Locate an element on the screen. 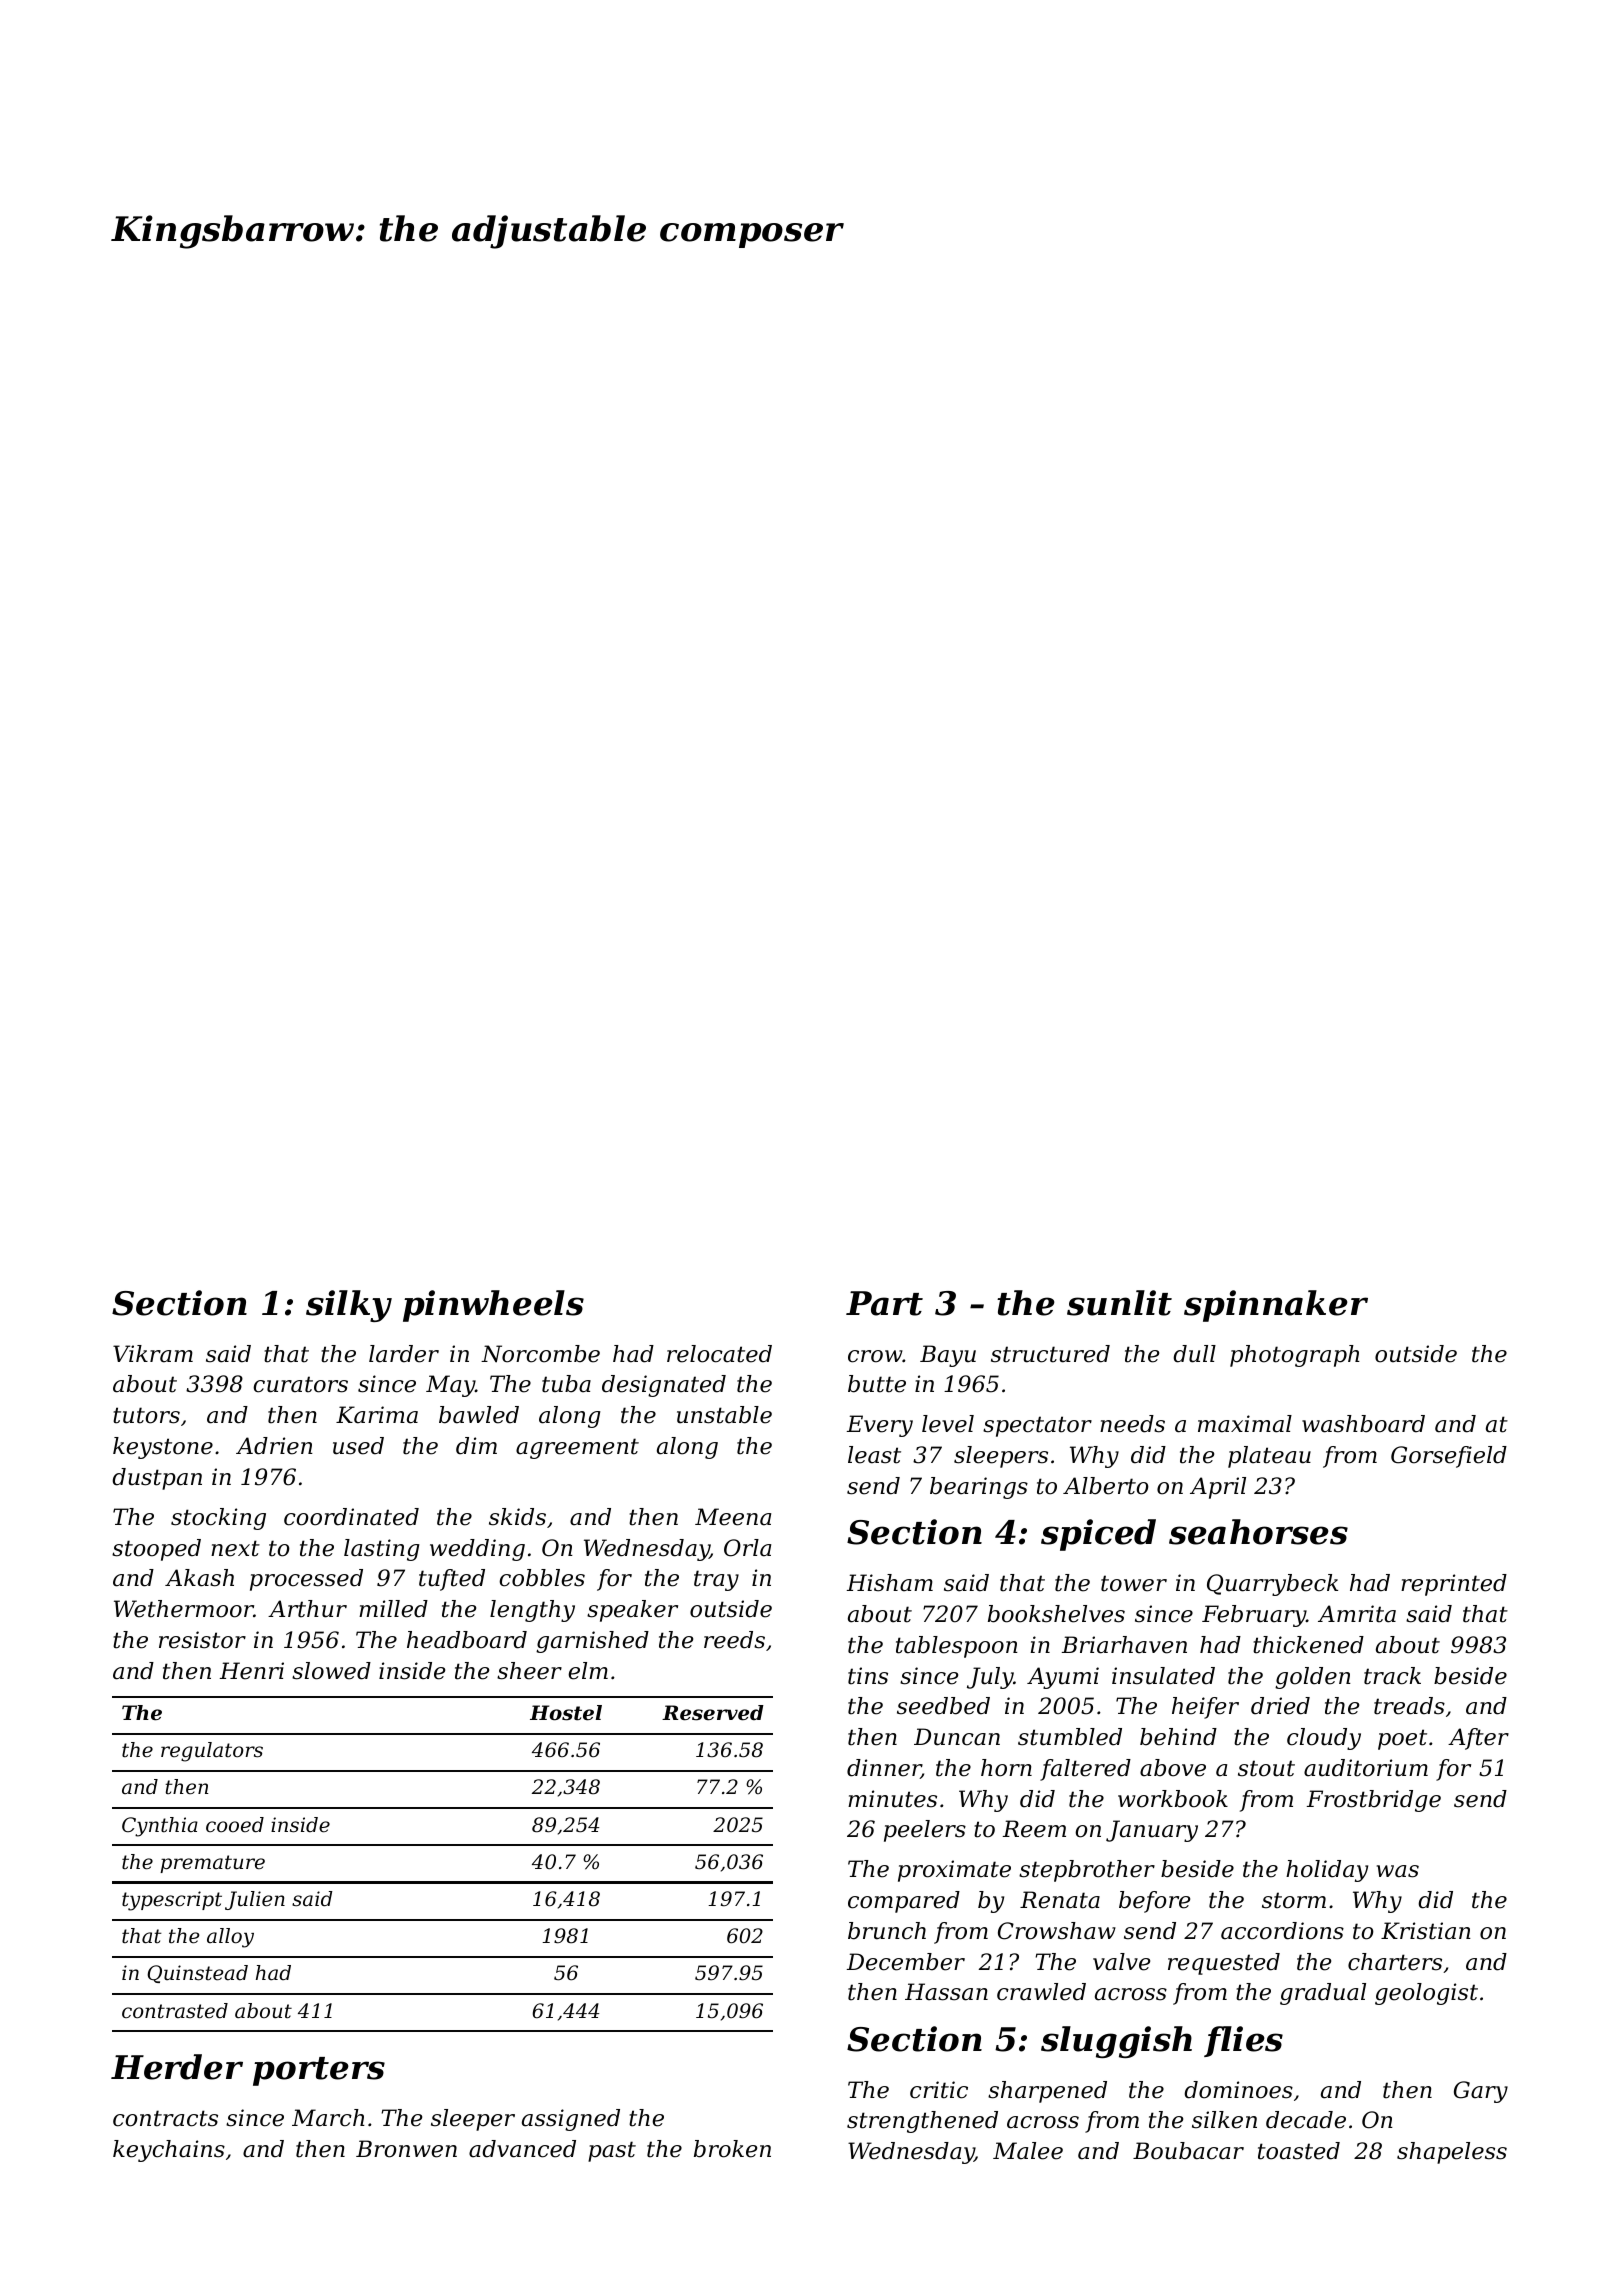 The height and width of the screenshot is (2292, 1620). spinnaker is located at coordinates (1276, 1306).
